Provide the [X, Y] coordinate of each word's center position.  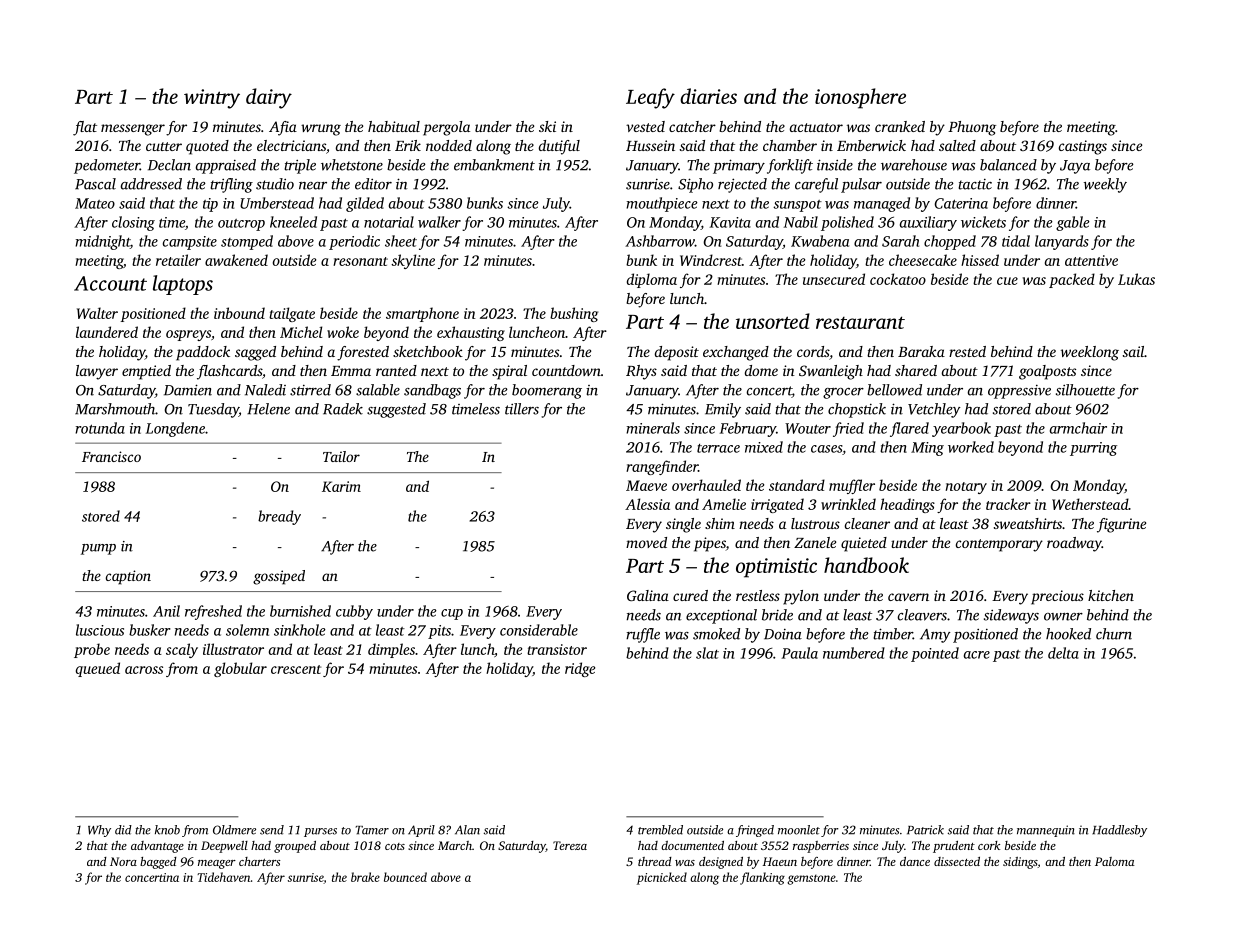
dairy [269, 98]
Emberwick [871, 145]
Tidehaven [224, 877]
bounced [405, 877]
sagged [255, 353]
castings [1083, 147]
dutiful [559, 147]
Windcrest [711, 260]
